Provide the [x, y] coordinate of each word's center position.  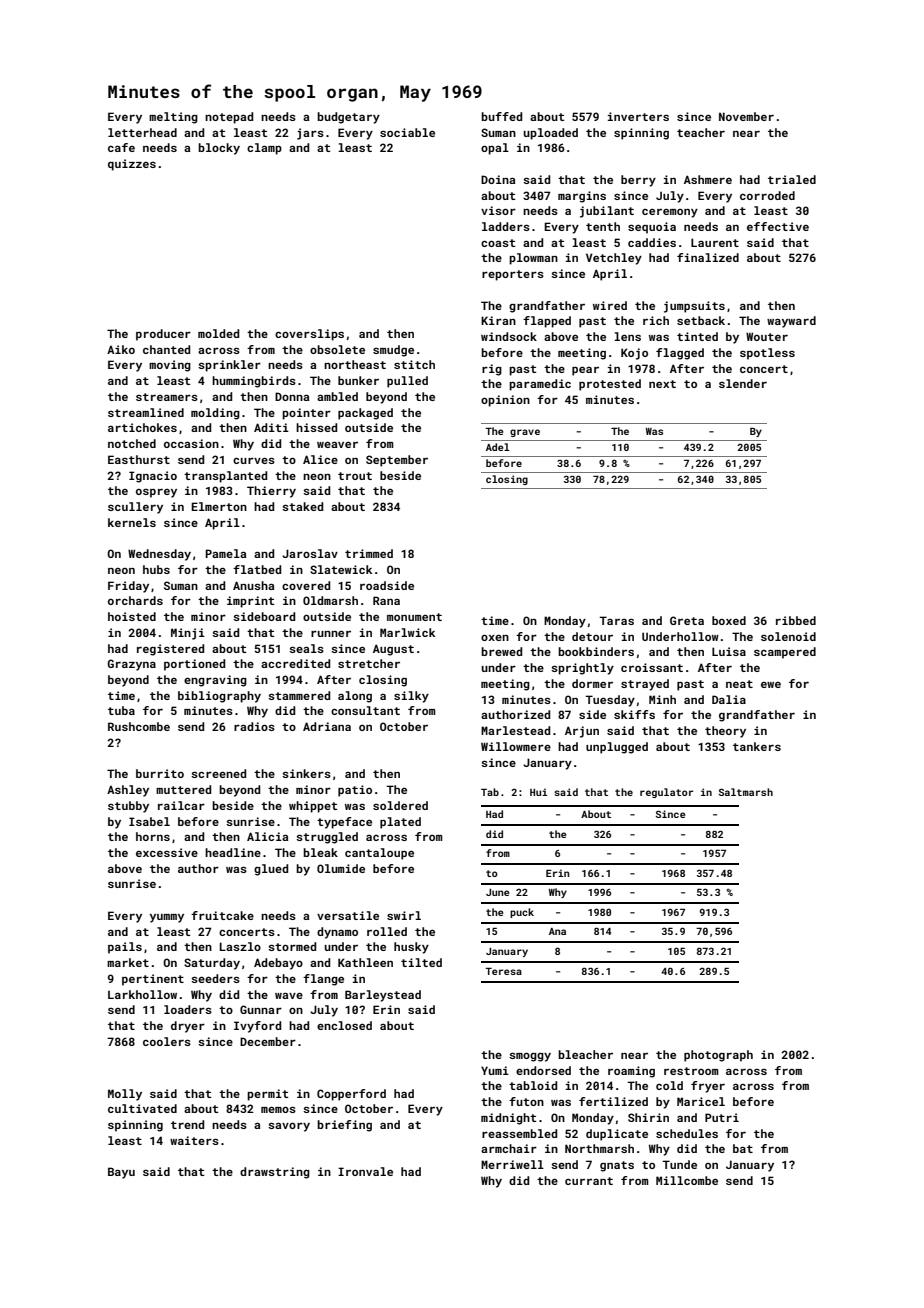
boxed [729, 620]
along [355, 697]
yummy [167, 918]
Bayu [121, 1173]
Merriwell [512, 1164]
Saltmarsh [746, 792]
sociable [407, 132]
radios [254, 726]
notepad [229, 118]
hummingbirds [254, 382]
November [746, 116]
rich [656, 320]
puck [522, 913]
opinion [505, 401]
